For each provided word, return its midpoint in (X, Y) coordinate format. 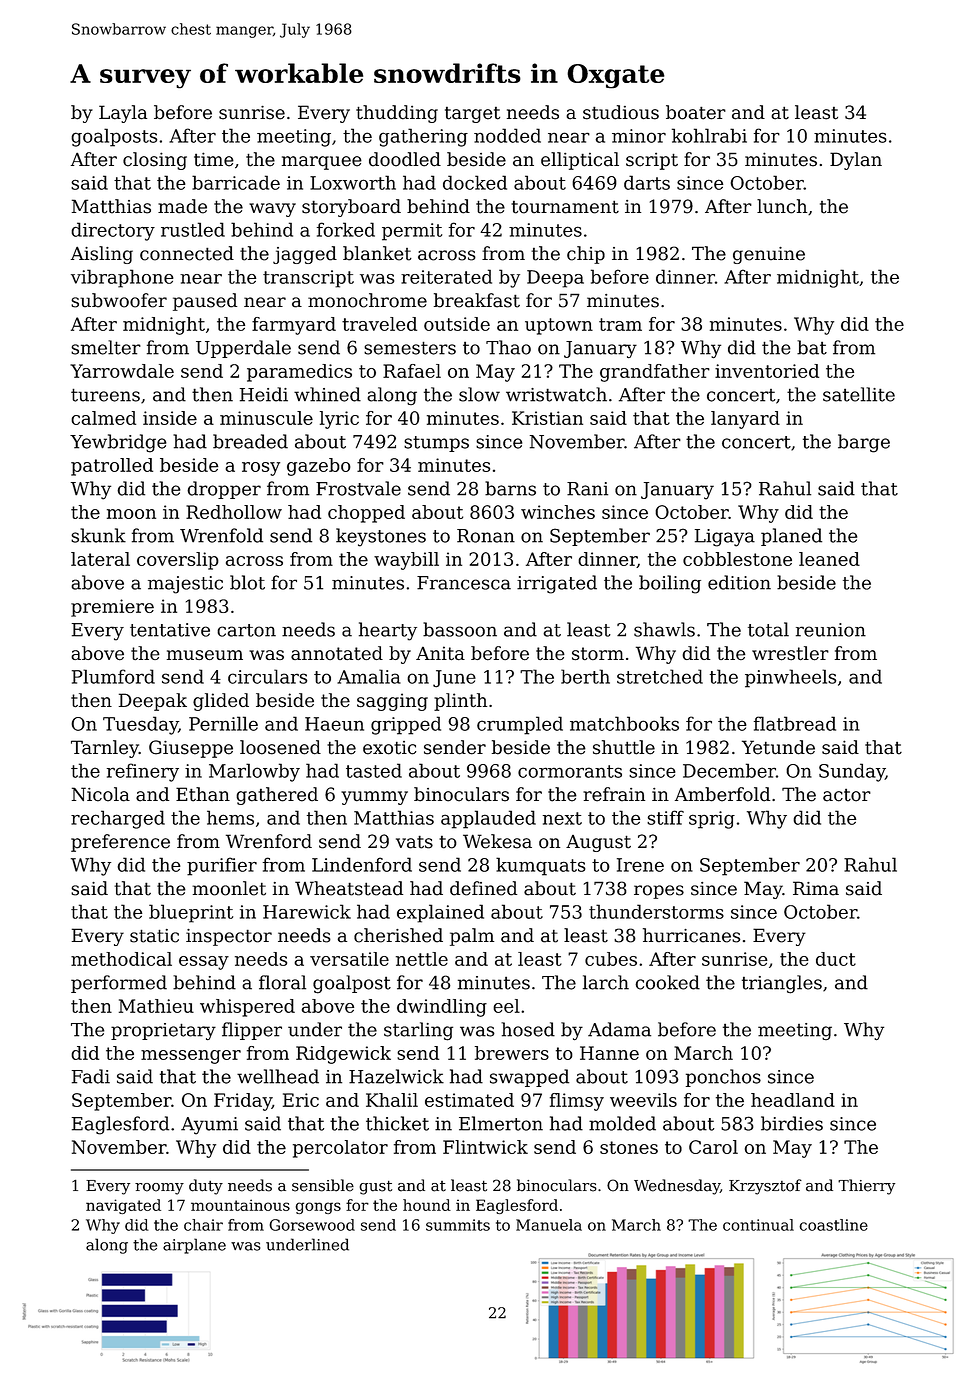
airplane (194, 1246)
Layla (123, 114)
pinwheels (790, 678)
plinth (460, 702)
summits (458, 1225)
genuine (769, 255)
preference (120, 843)
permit (412, 232)
